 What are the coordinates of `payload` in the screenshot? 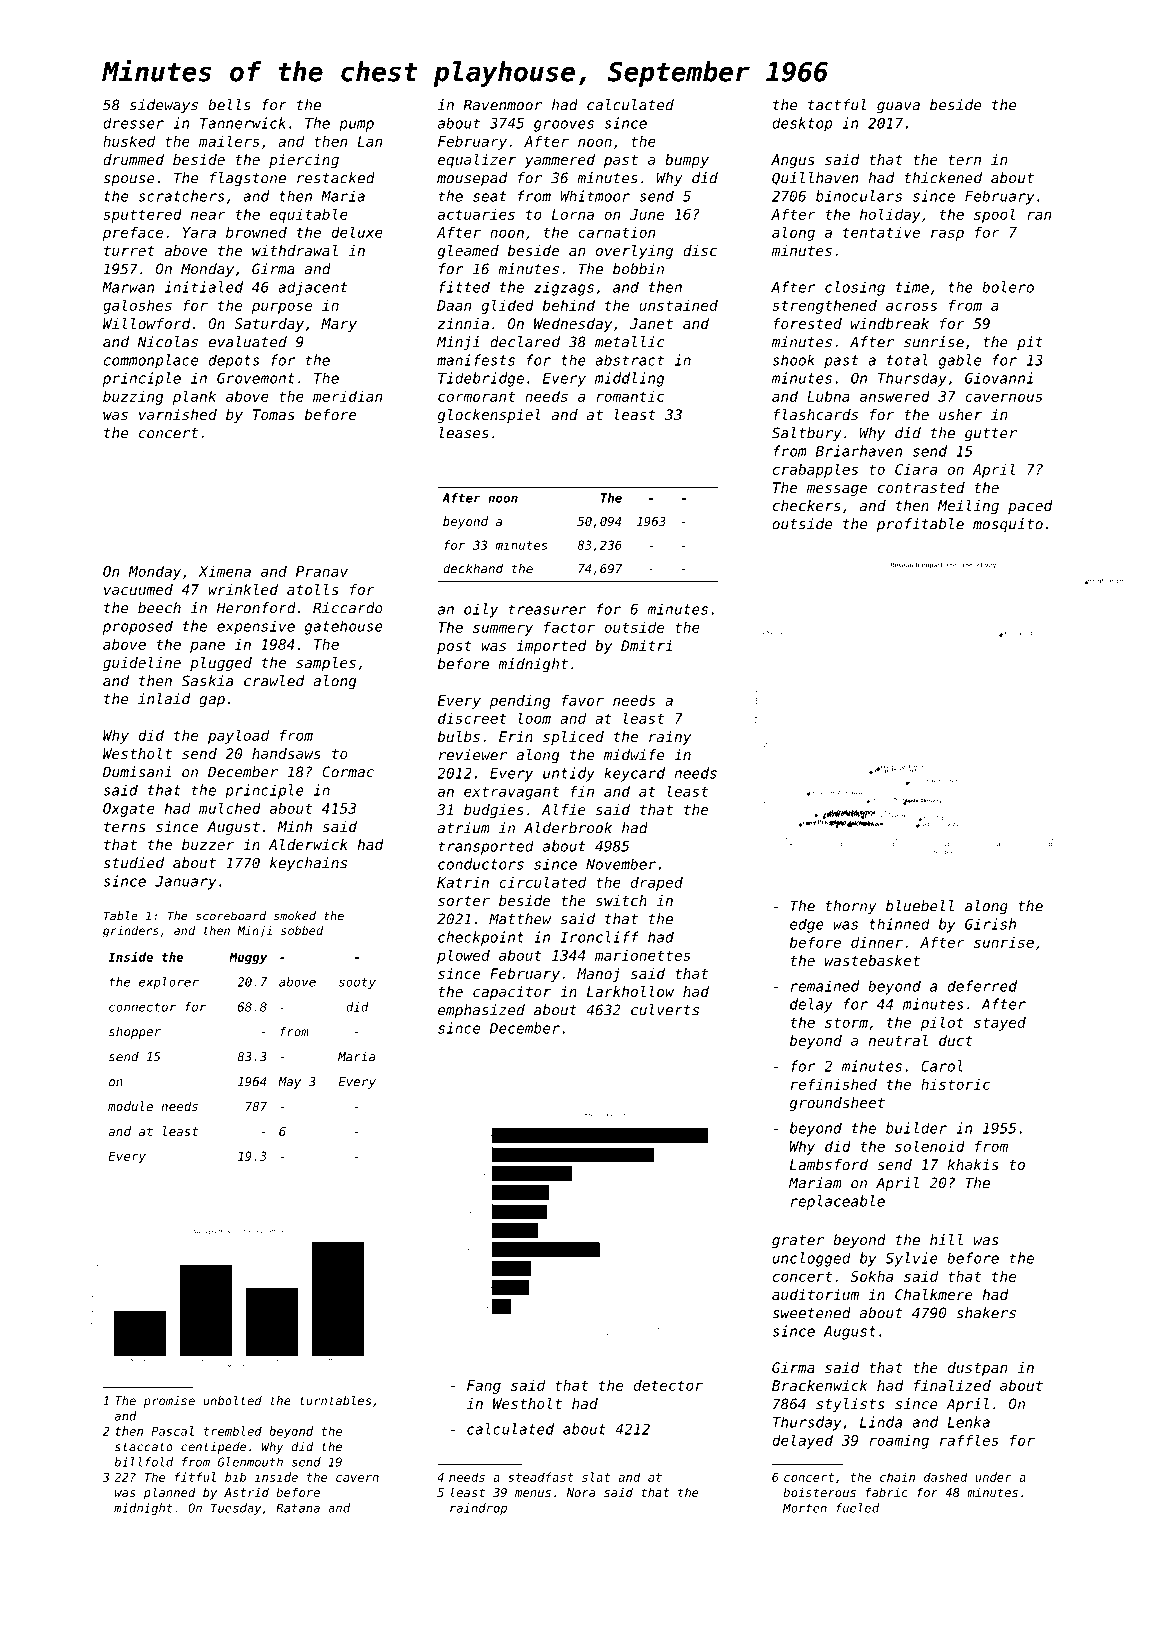 It's located at (238, 736).
